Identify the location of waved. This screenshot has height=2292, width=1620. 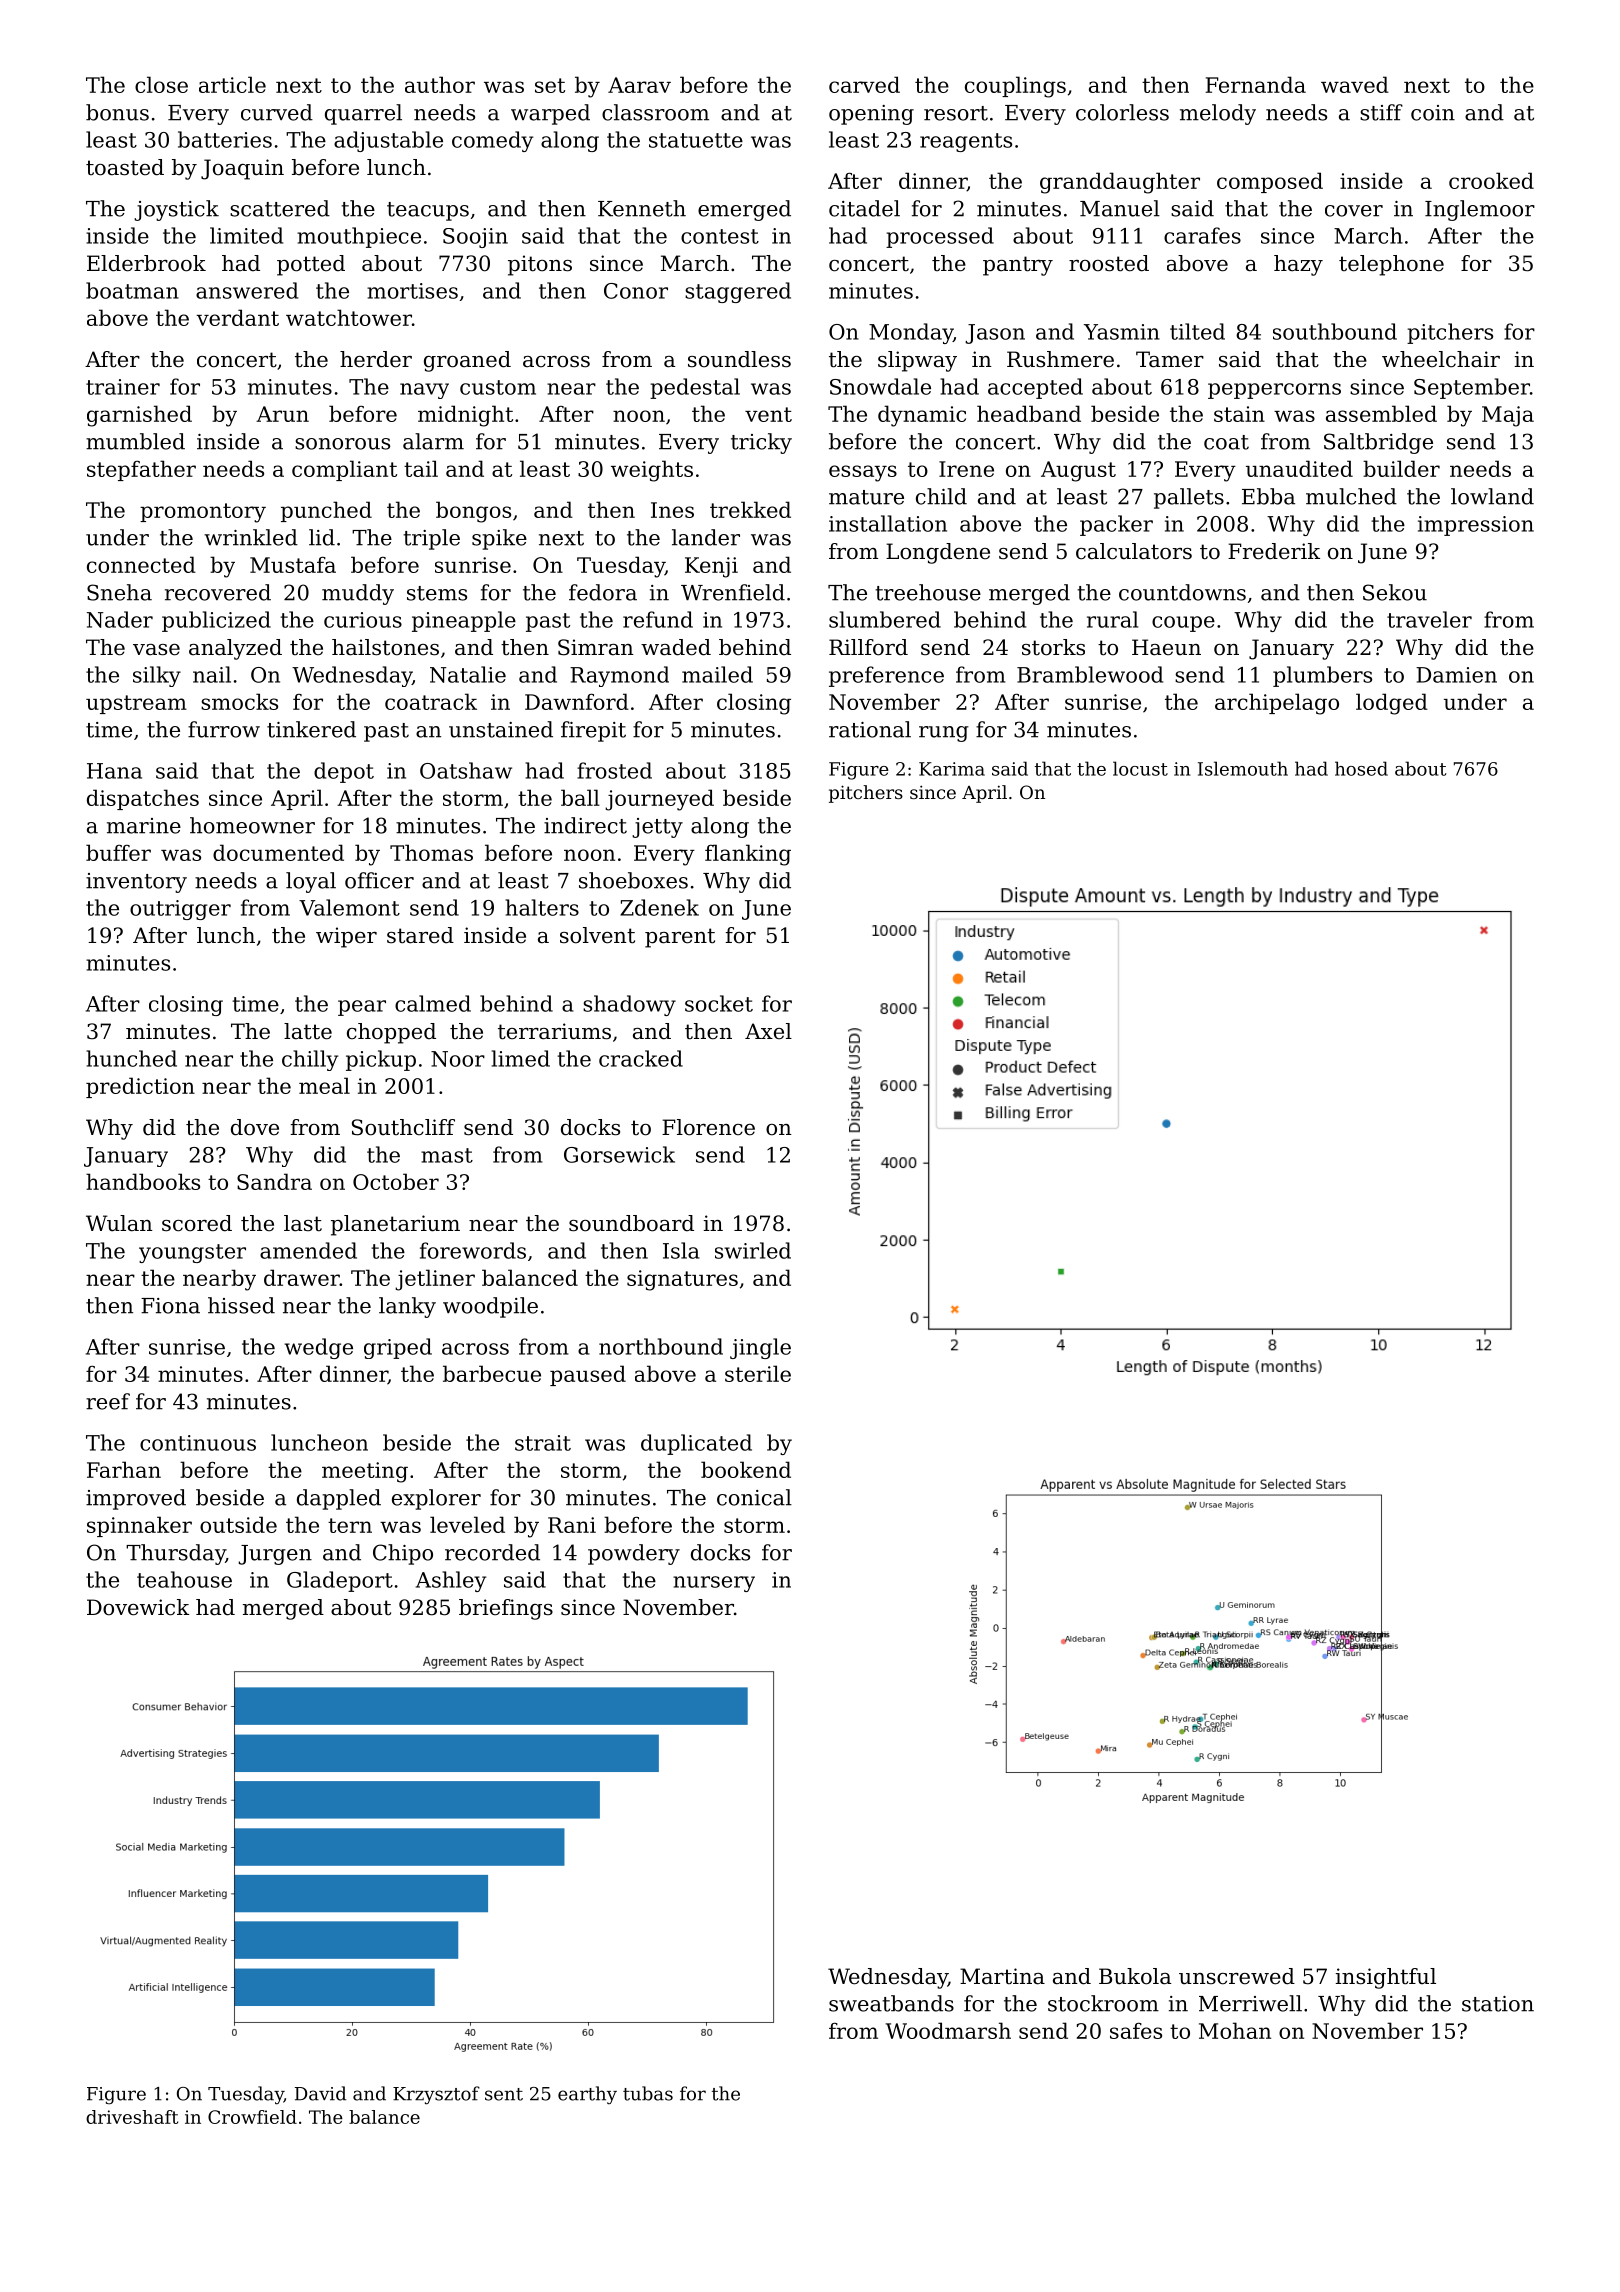
(1355, 84).
